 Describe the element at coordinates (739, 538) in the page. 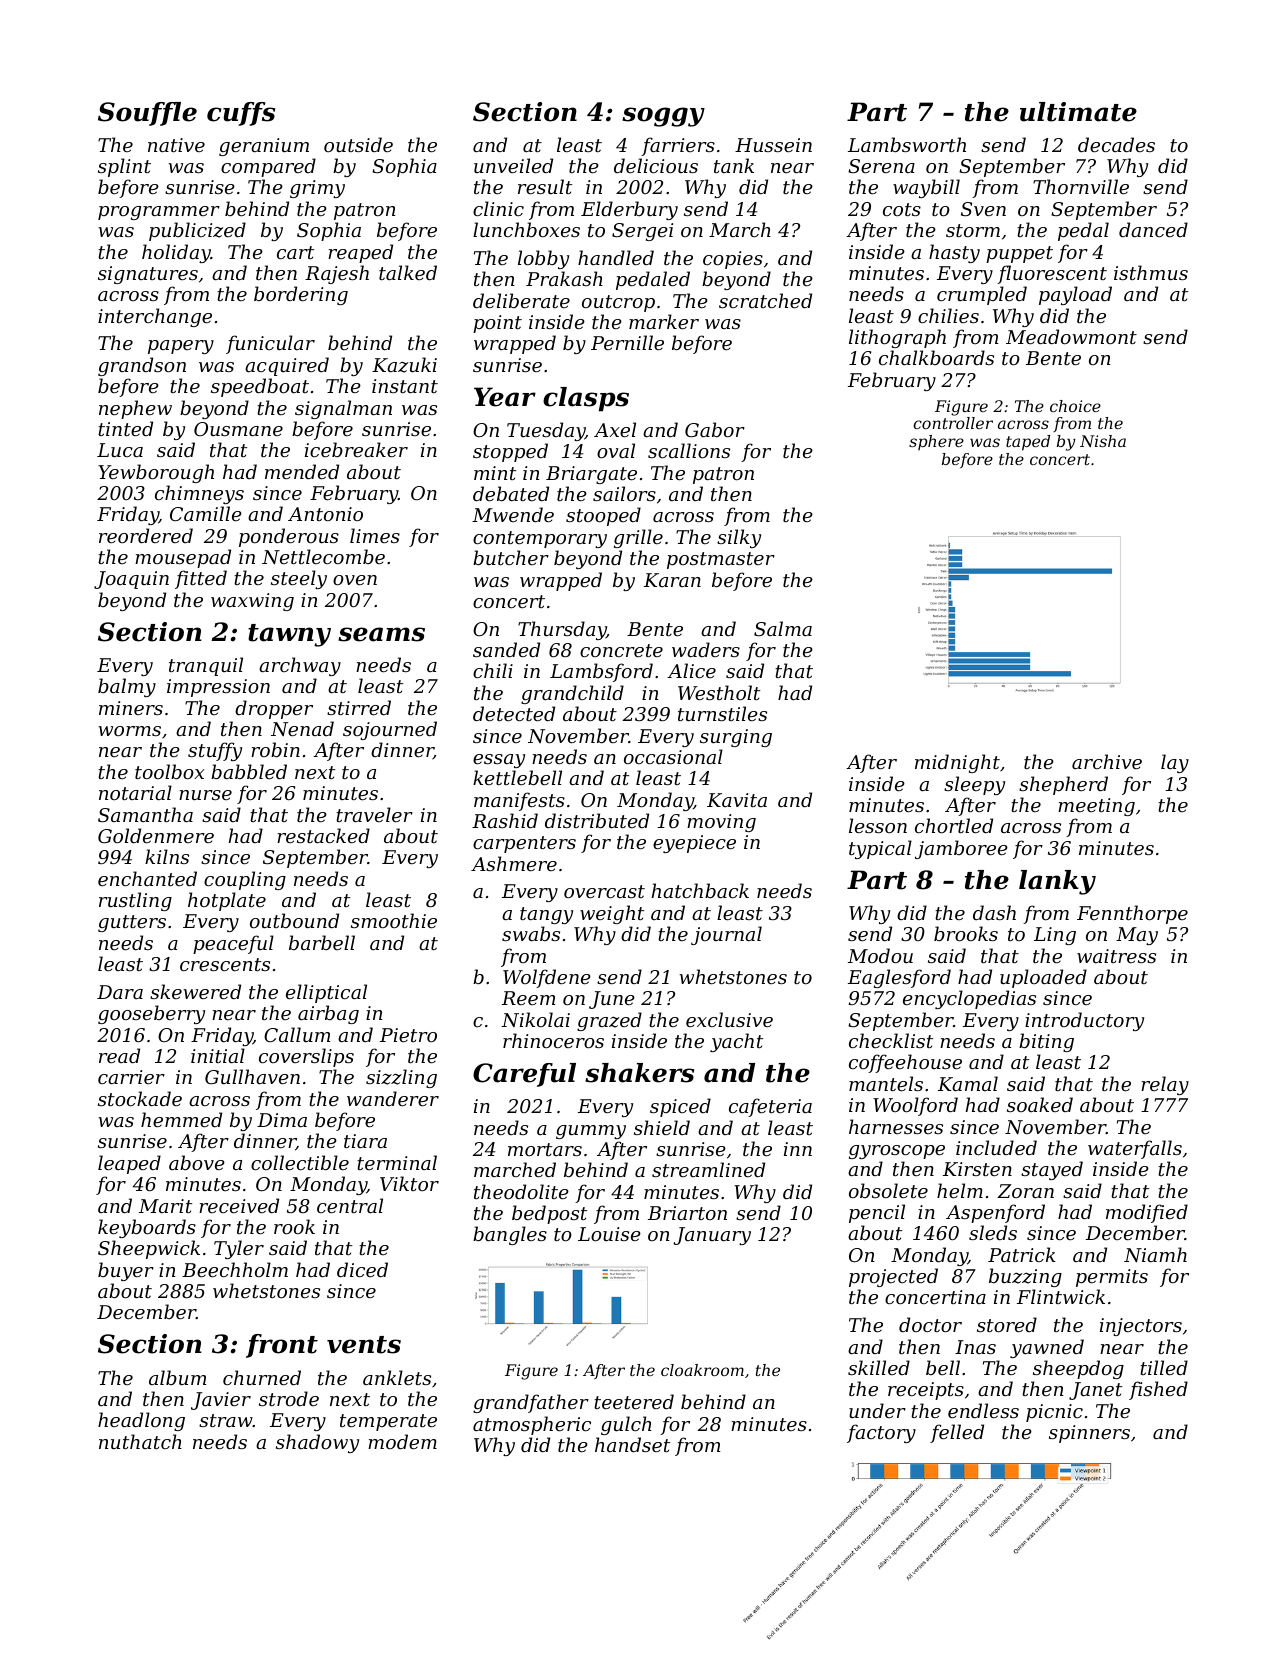

I see `silky` at that location.
